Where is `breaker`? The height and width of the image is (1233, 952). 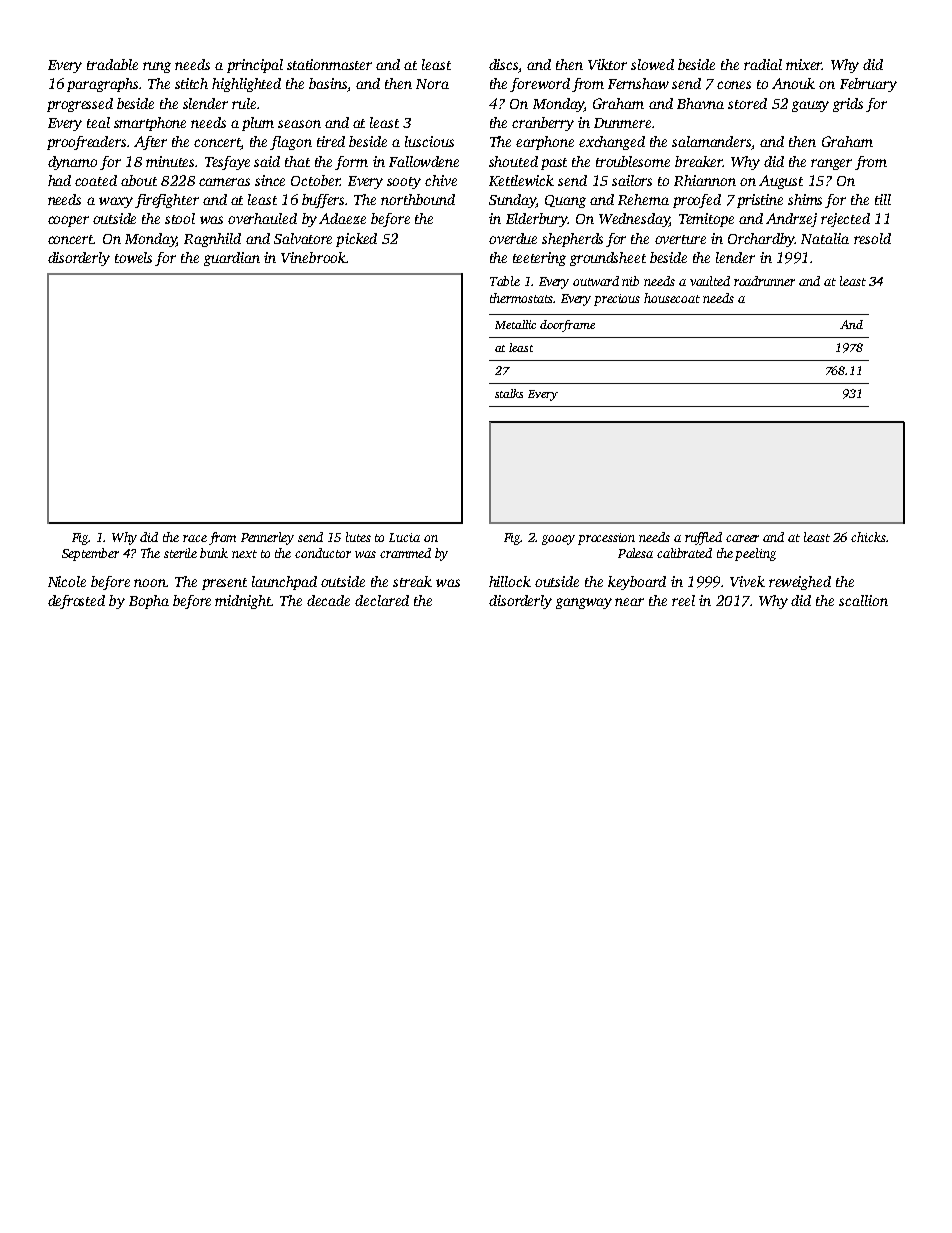
breaker is located at coordinates (699, 161).
